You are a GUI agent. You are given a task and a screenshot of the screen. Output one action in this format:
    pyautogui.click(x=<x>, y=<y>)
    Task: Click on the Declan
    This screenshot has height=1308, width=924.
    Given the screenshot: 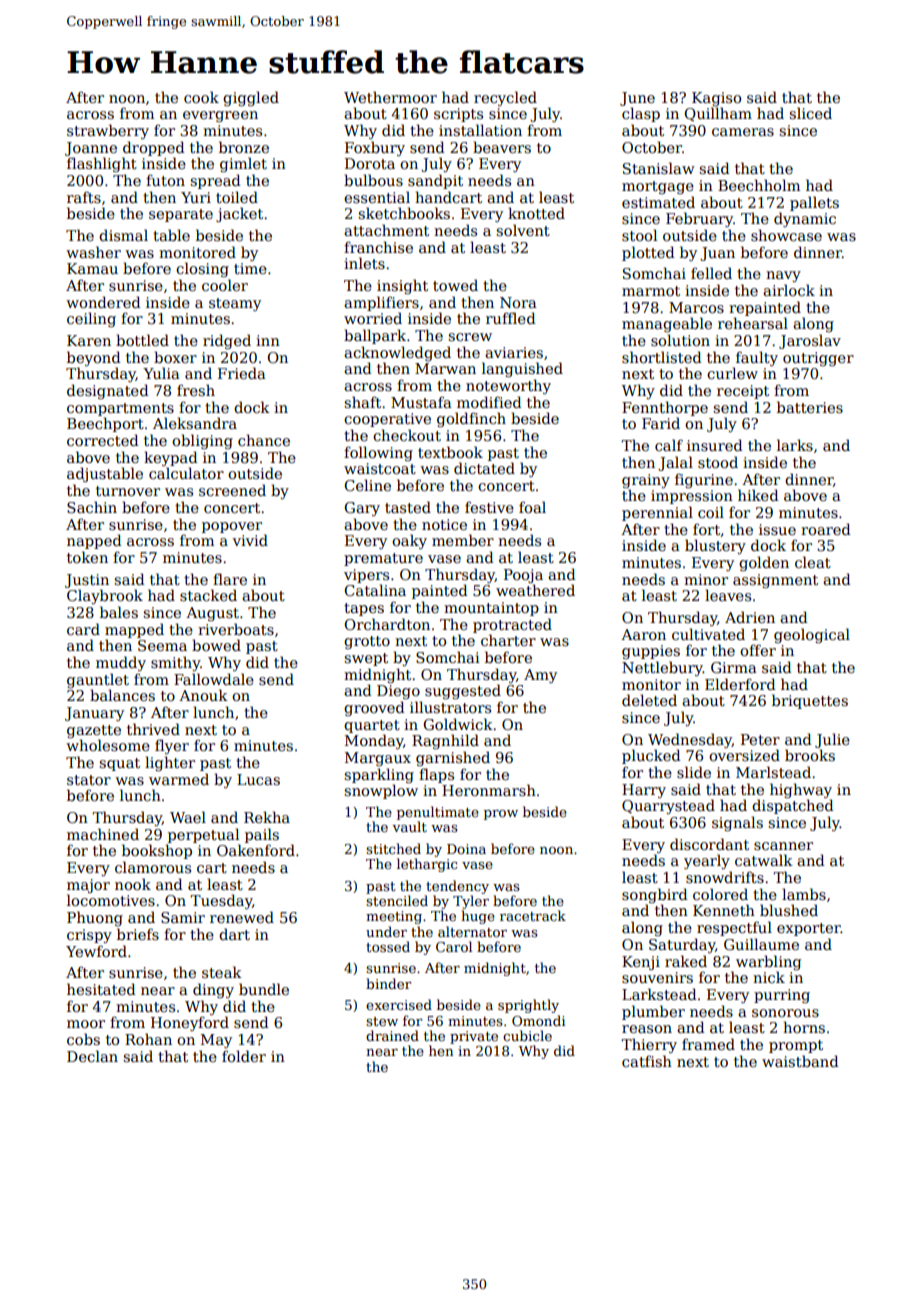 What is the action you would take?
    pyautogui.click(x=92, y=1056)
